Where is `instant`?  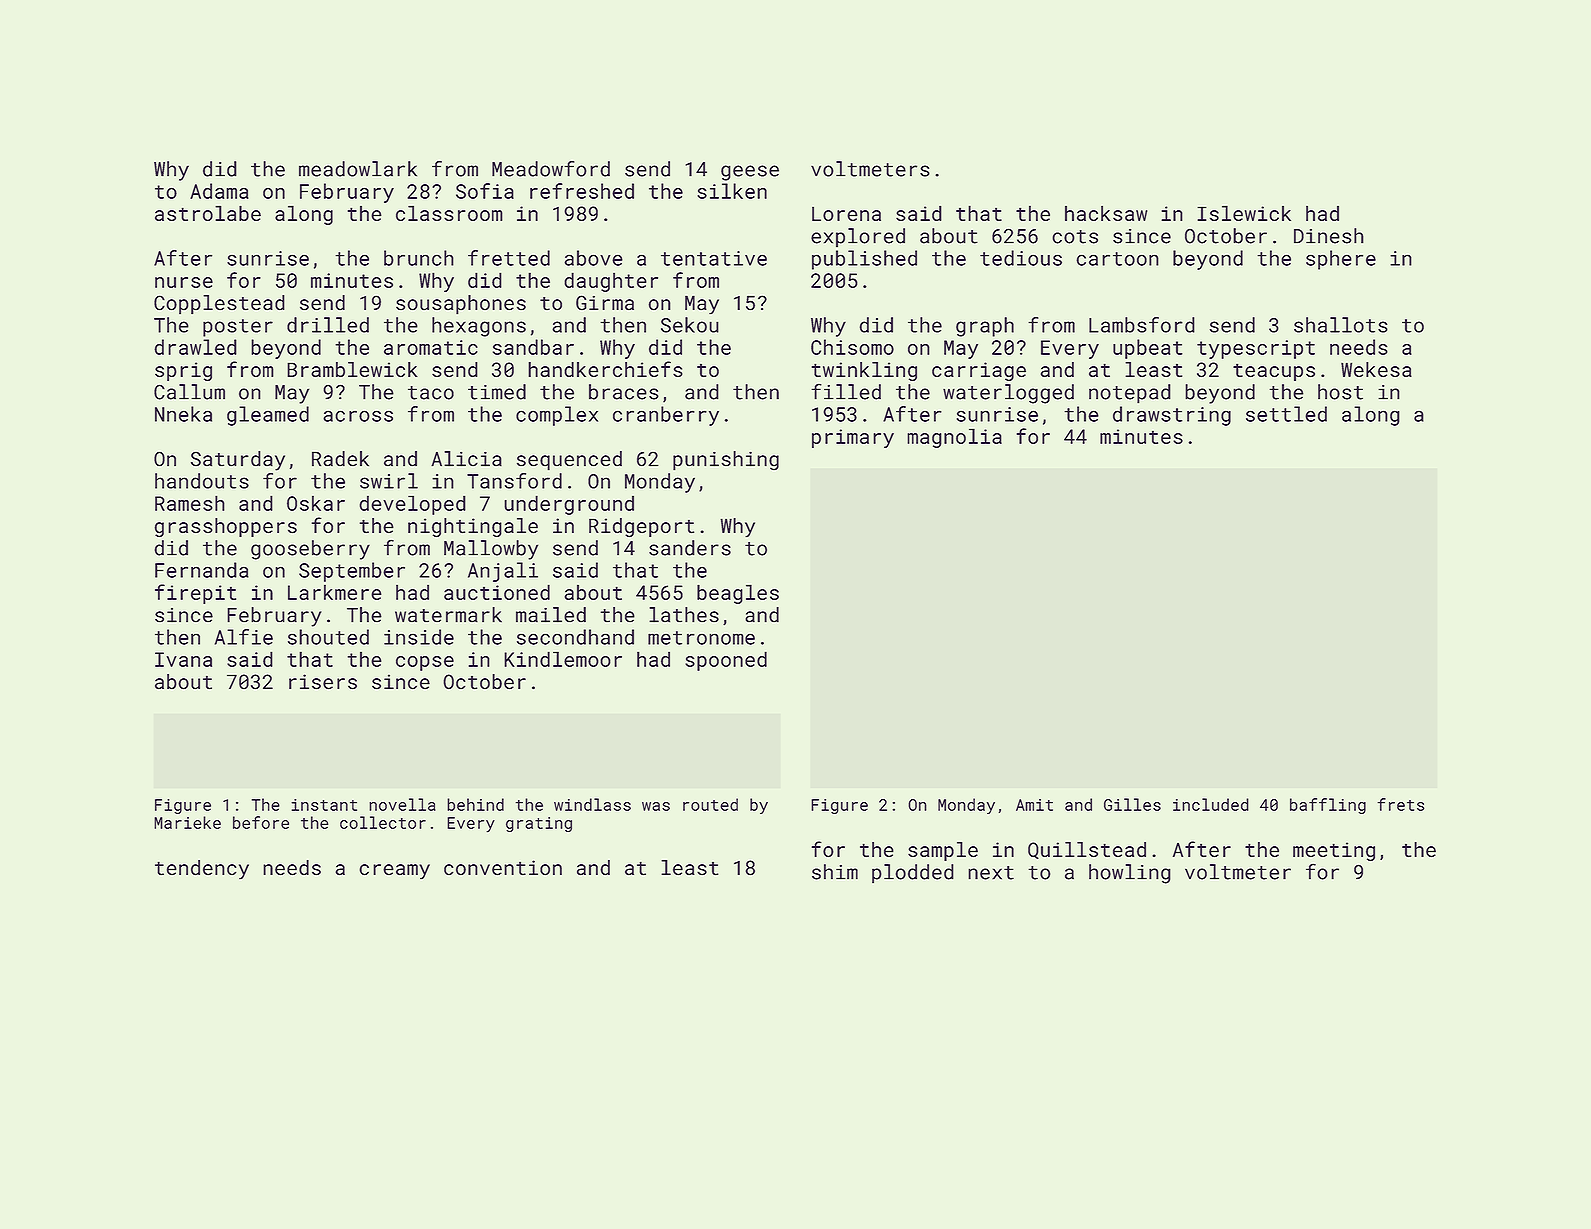
instant is located at coordinates (324, 805).
